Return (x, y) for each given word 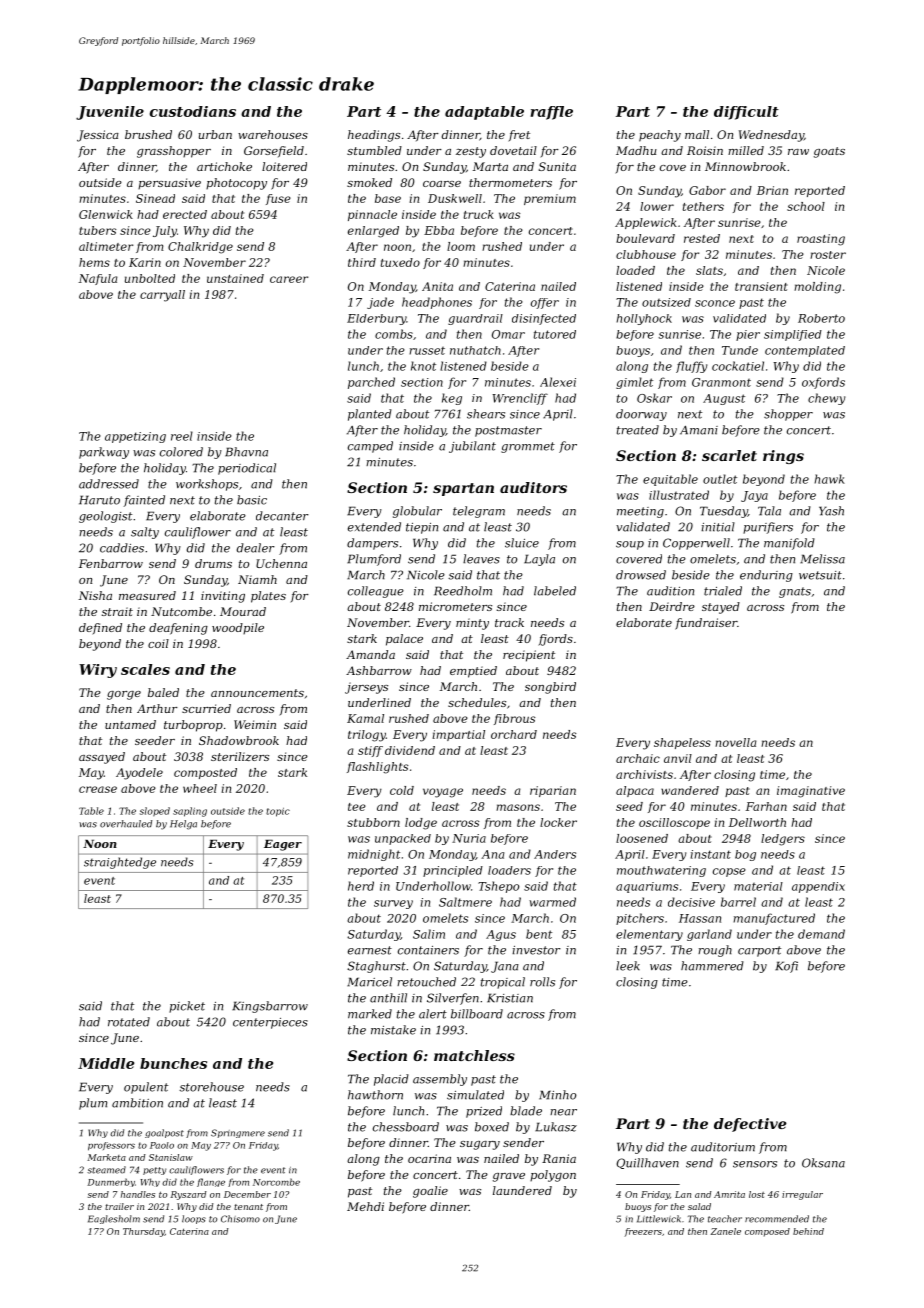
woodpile (238, 628)
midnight (374, 855)
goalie (430, 1192)
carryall (162, 296)
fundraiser (706, 624)
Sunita (557, 166)
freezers (643, 1232)
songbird (550, 688)
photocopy (236, 184)
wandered (690, 790)
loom (461, 246)
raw (798, 152)
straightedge (120, 863)
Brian (772, 190)
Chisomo (240, 1219)
